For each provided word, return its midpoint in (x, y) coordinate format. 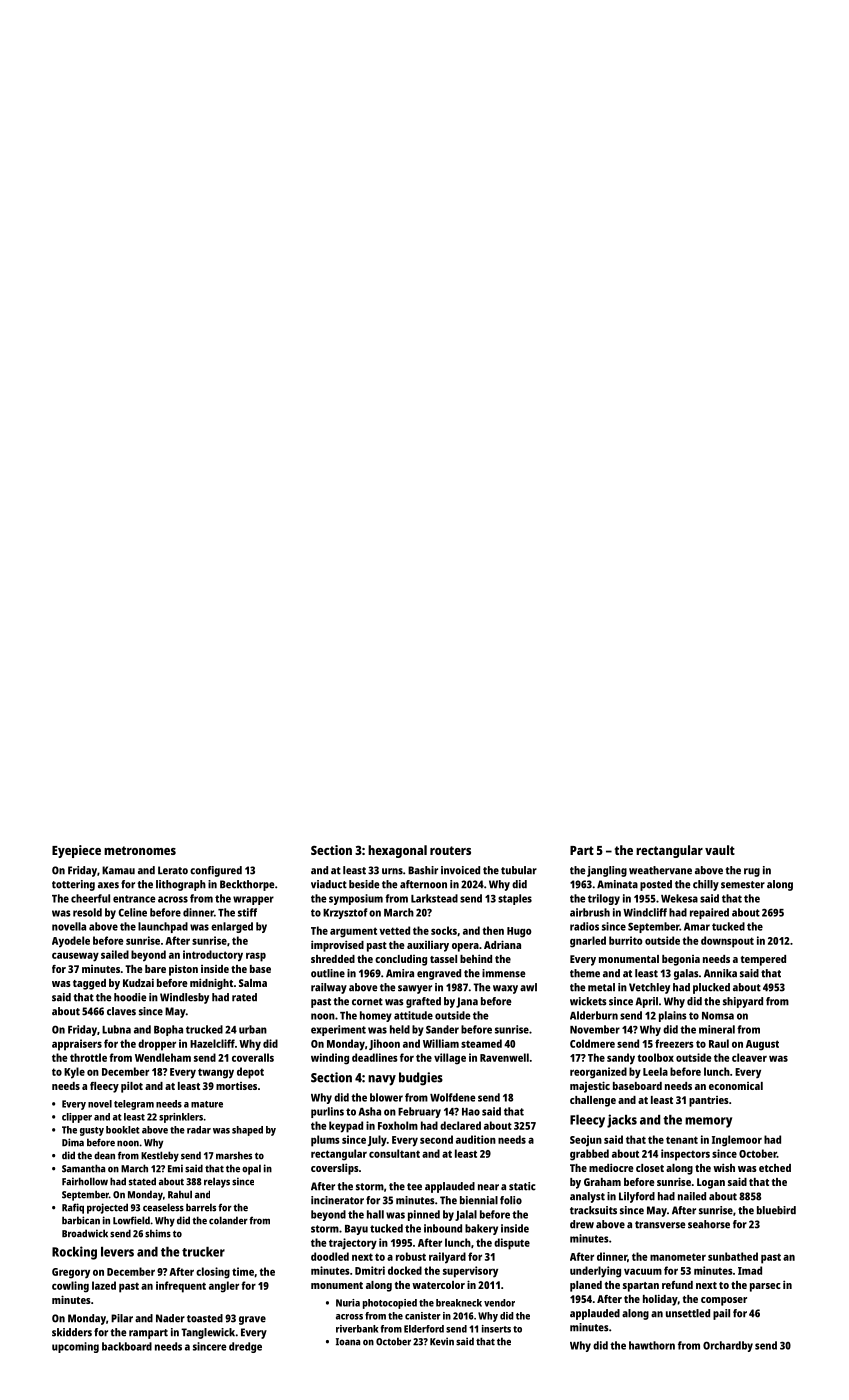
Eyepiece (76, 851)
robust (411, 1256)
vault (720, 850)
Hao (471, 1112)
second (436, 1139)
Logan (711, 1183)
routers (450, 850)
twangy (216, 1073)
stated (142, 1181)
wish (724, 1167)
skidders (72, 1332)
